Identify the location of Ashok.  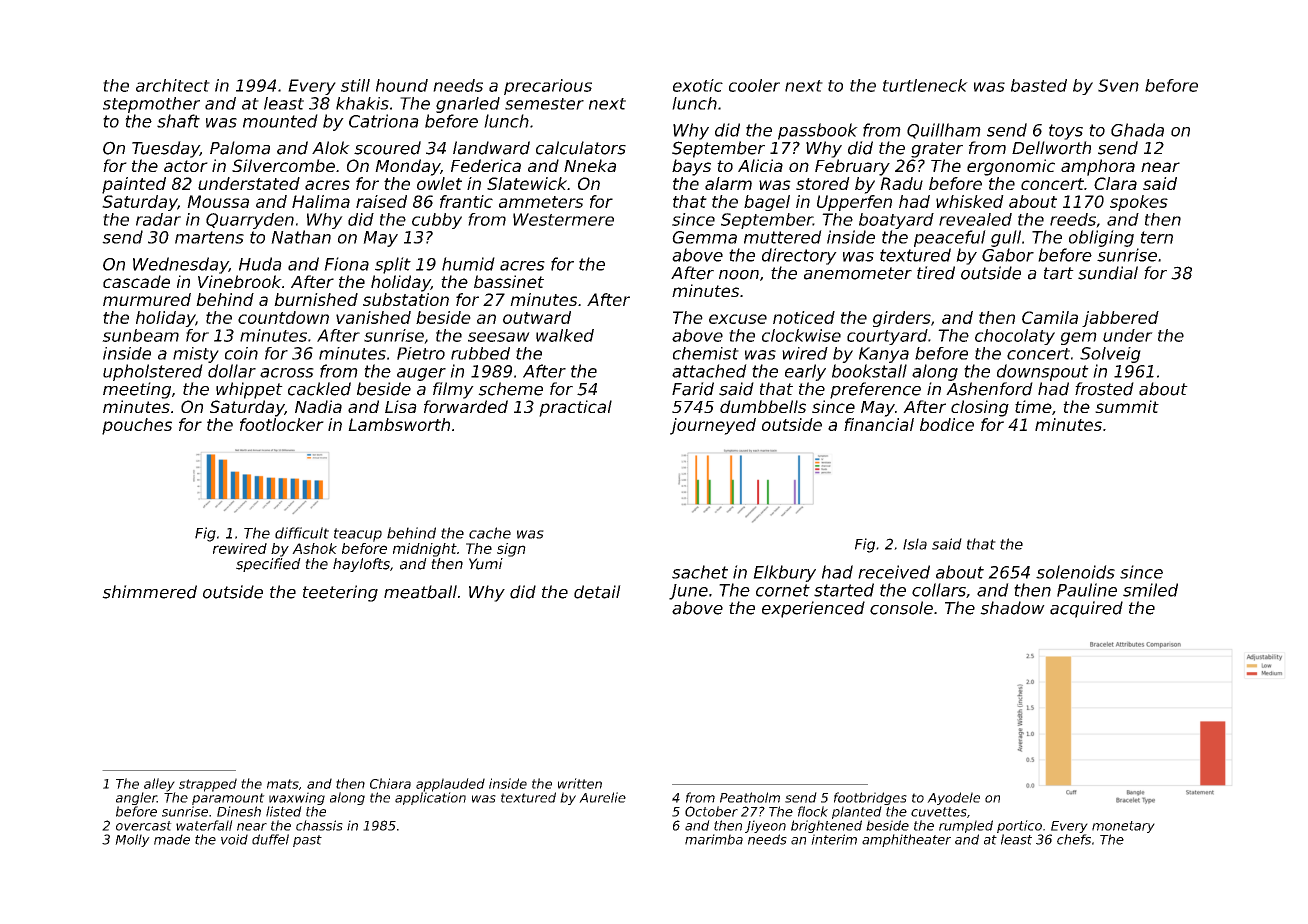
(314, 548).
